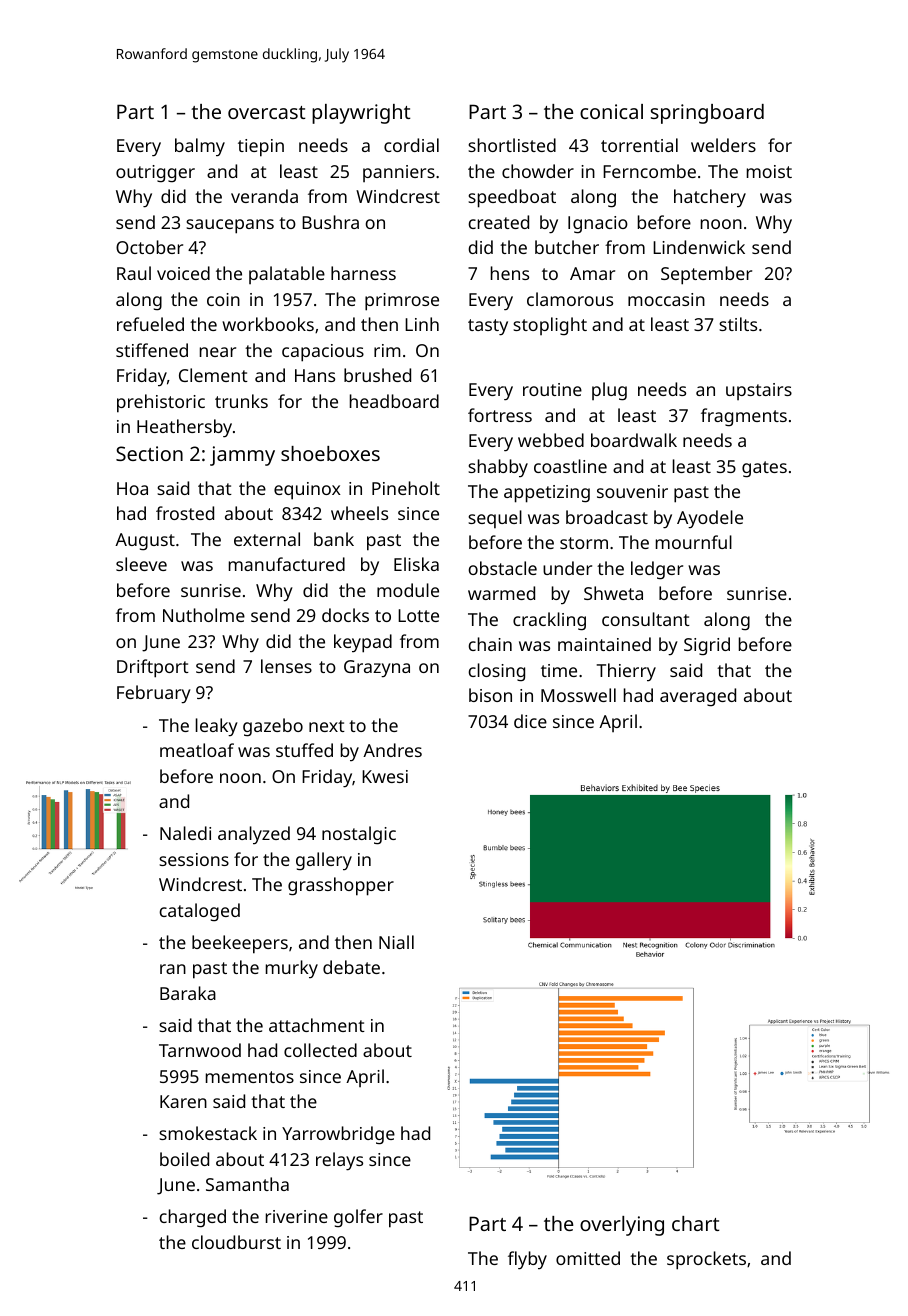  Describe the element at coordinates (527, 1260) in the screenshot. I see `flyby` at that location.
